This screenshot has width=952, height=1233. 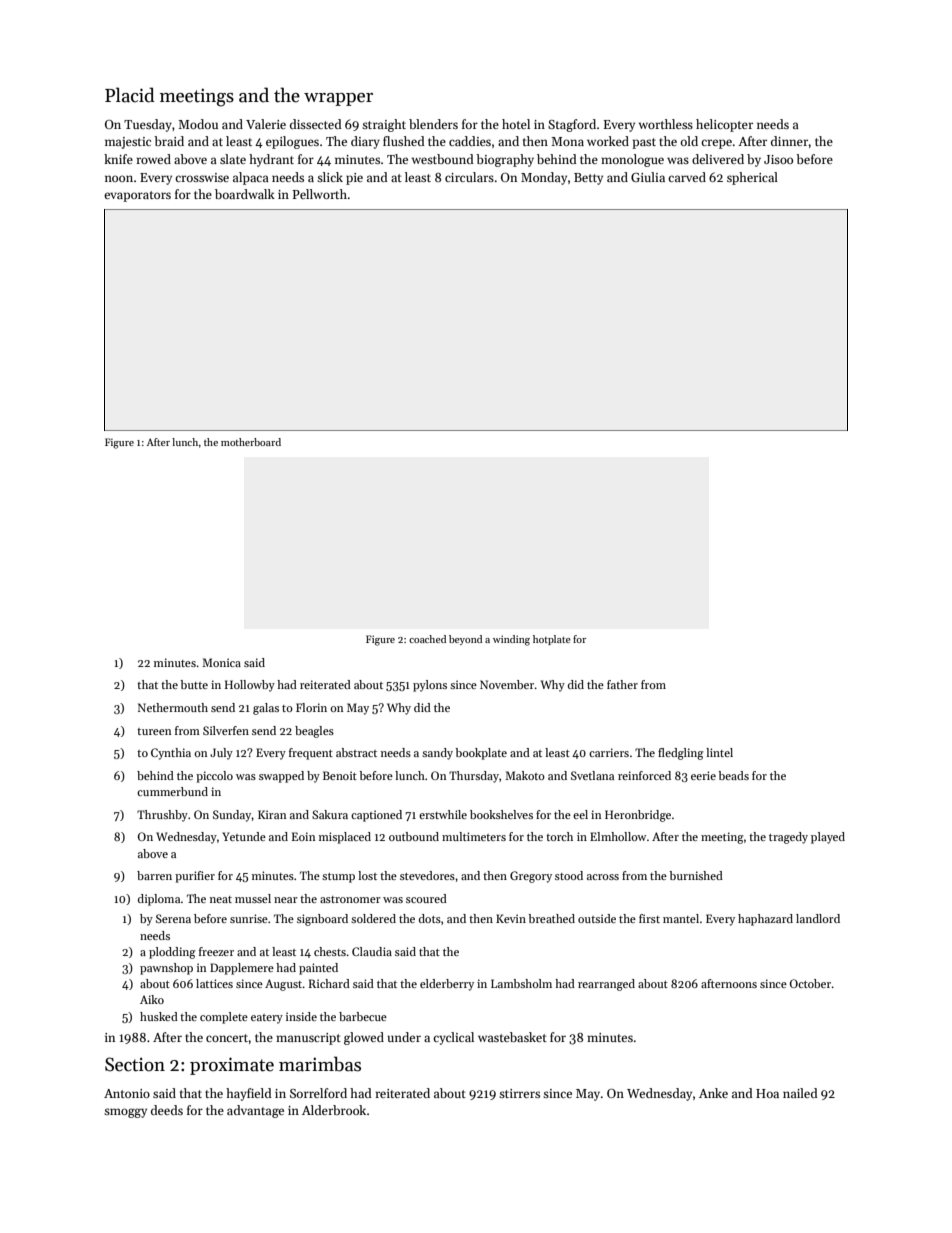 I want to click on elderberry, so click(x=447, y=985).
